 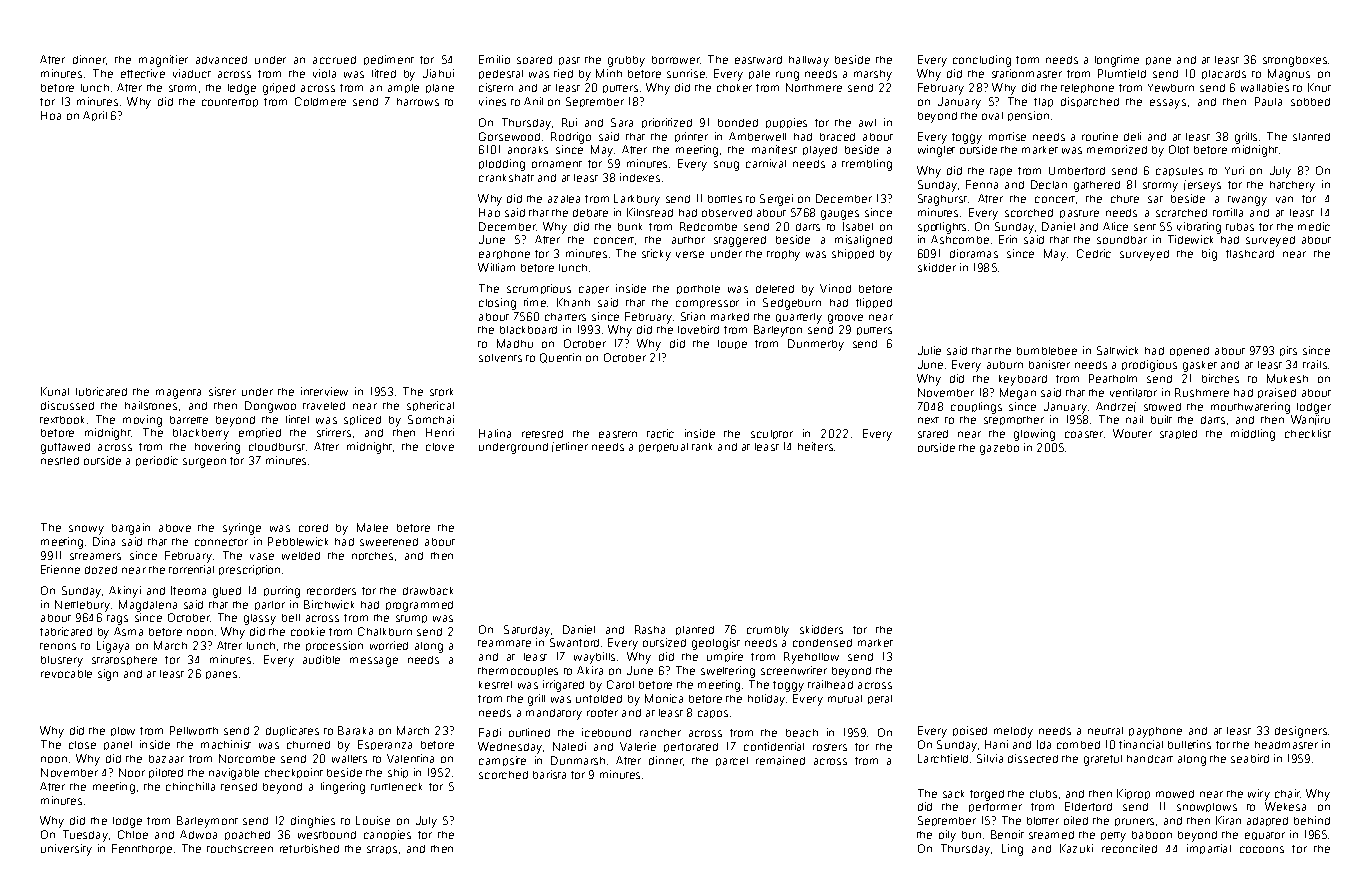 What do you see at coordinates (117, 620) in the image?
I see `tags` at bounding box center [117, 620].
